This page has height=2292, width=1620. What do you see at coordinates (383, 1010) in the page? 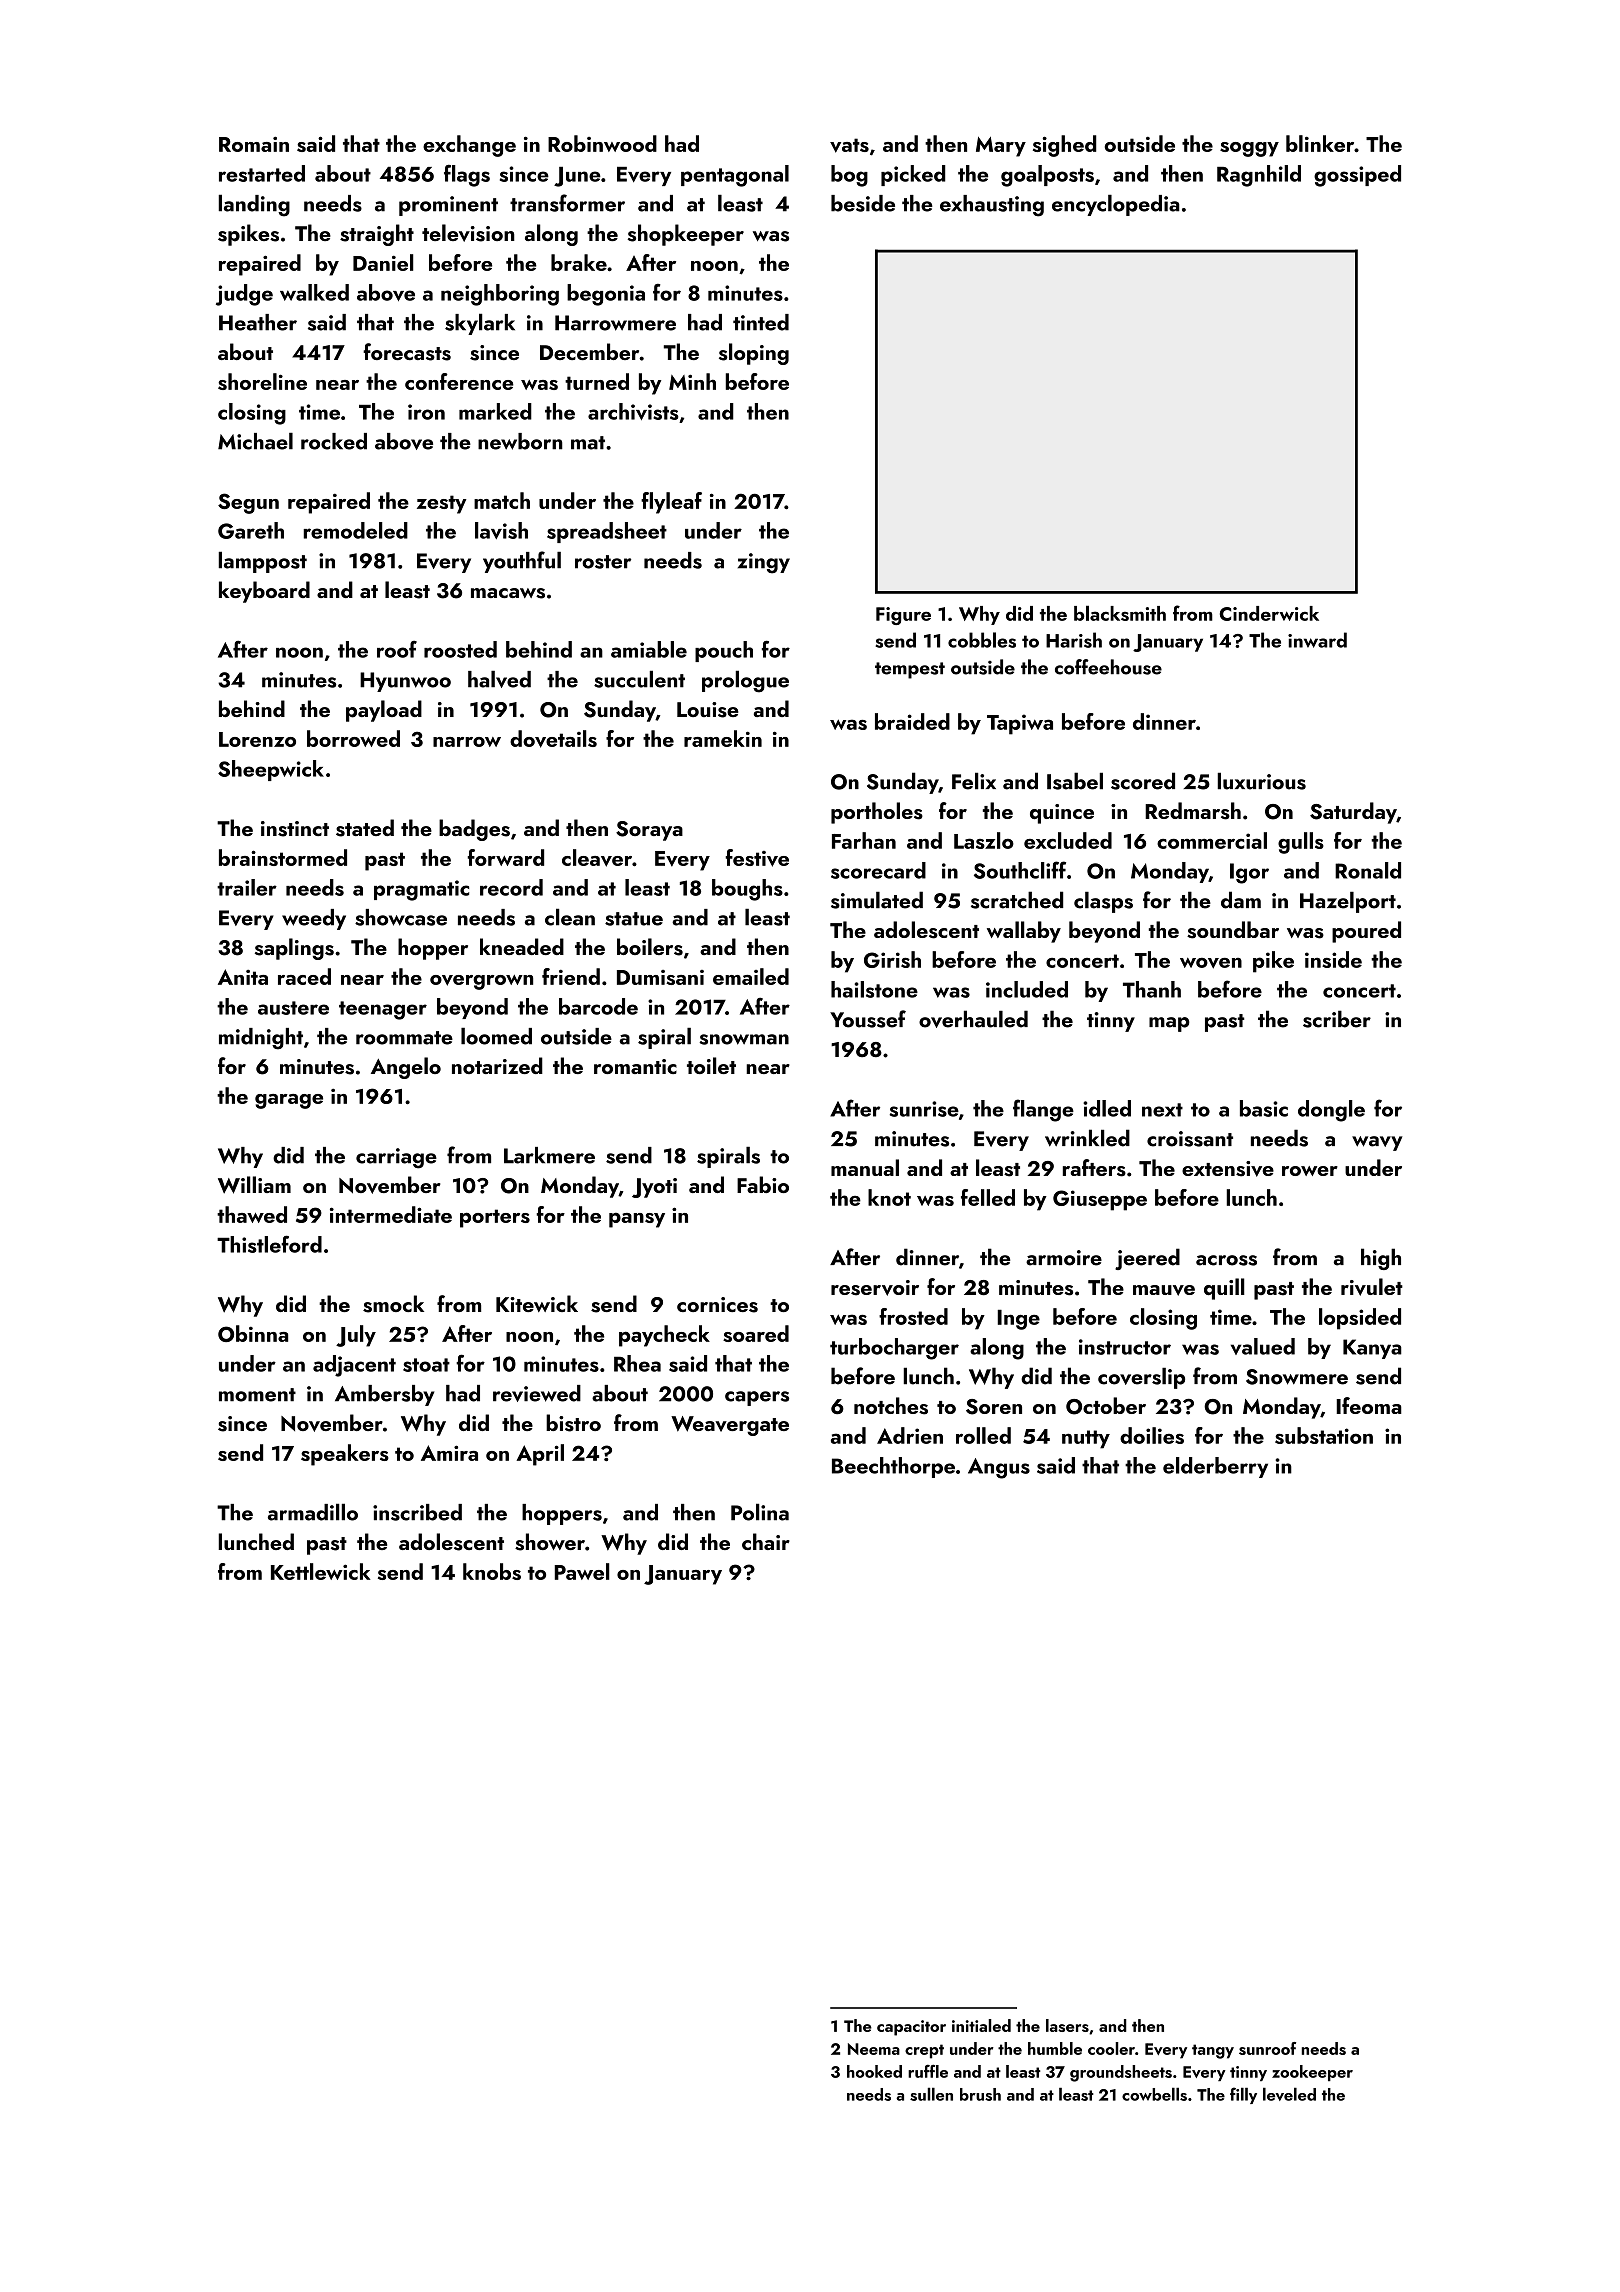
I see `teenager` at bounding box center [383, 1010].
